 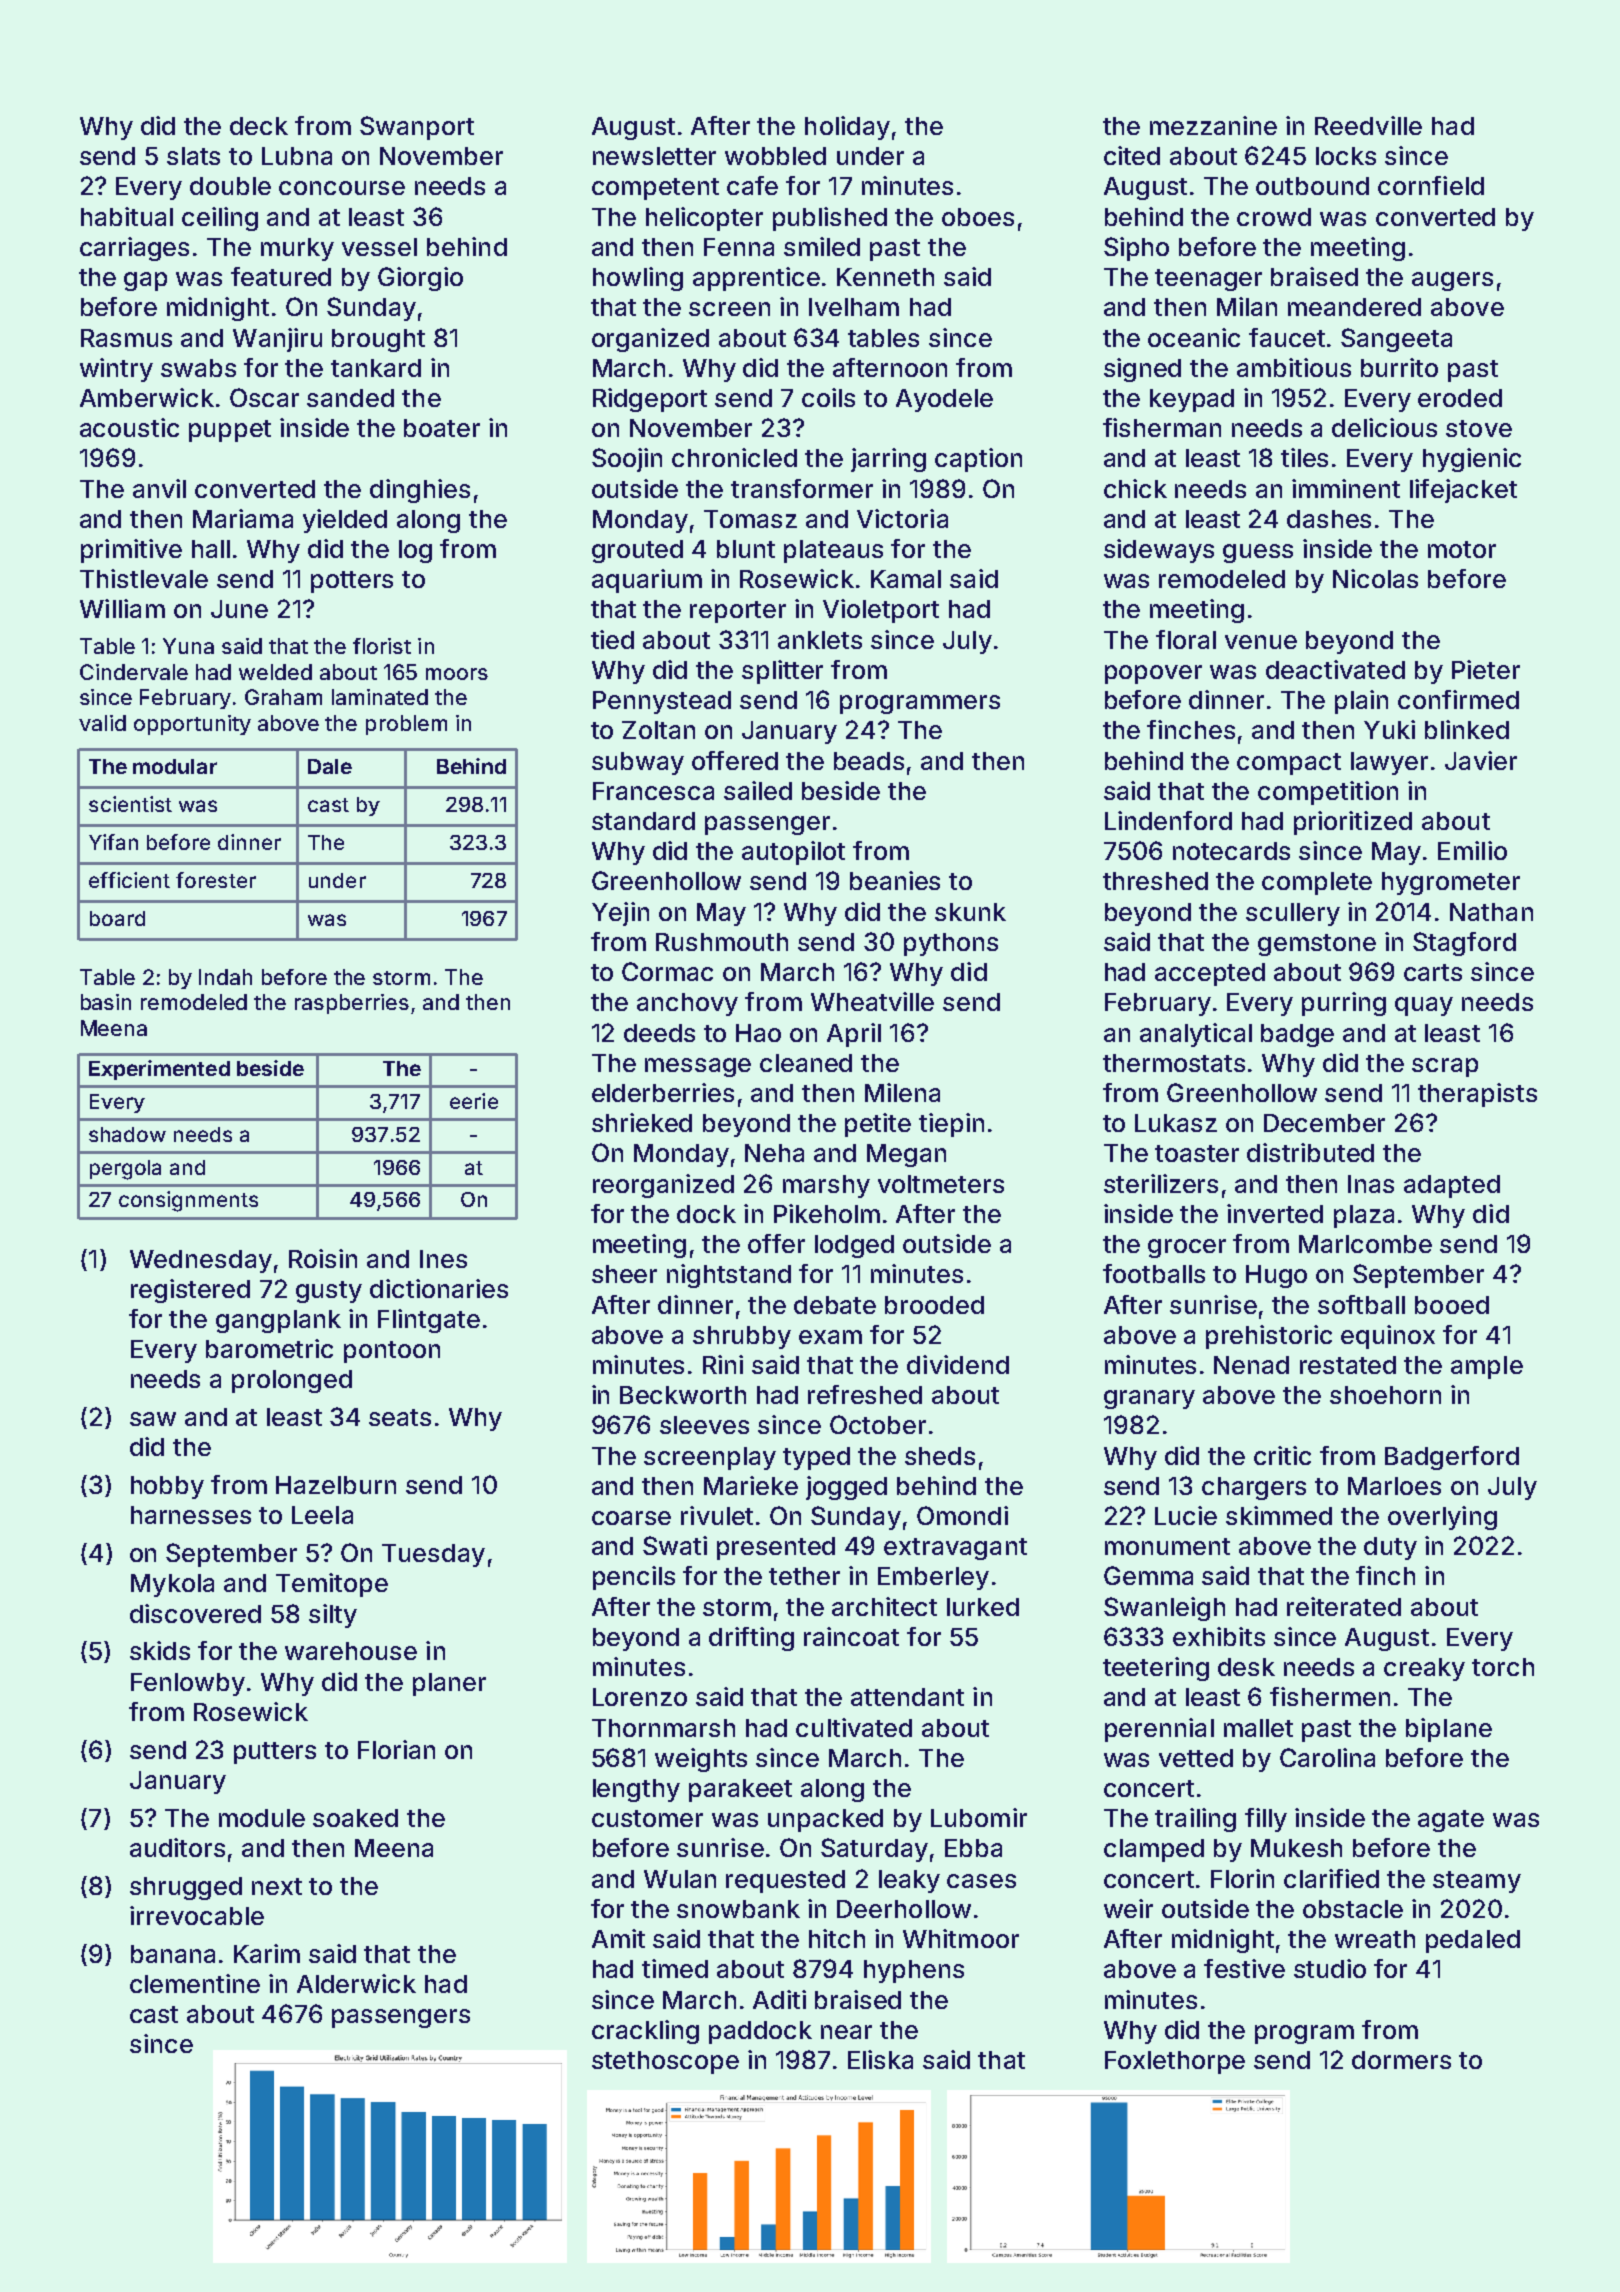 What do you see at coordinates (1312, 186) in the page?
I see `outbound` at bounding box center [1312, 186].
